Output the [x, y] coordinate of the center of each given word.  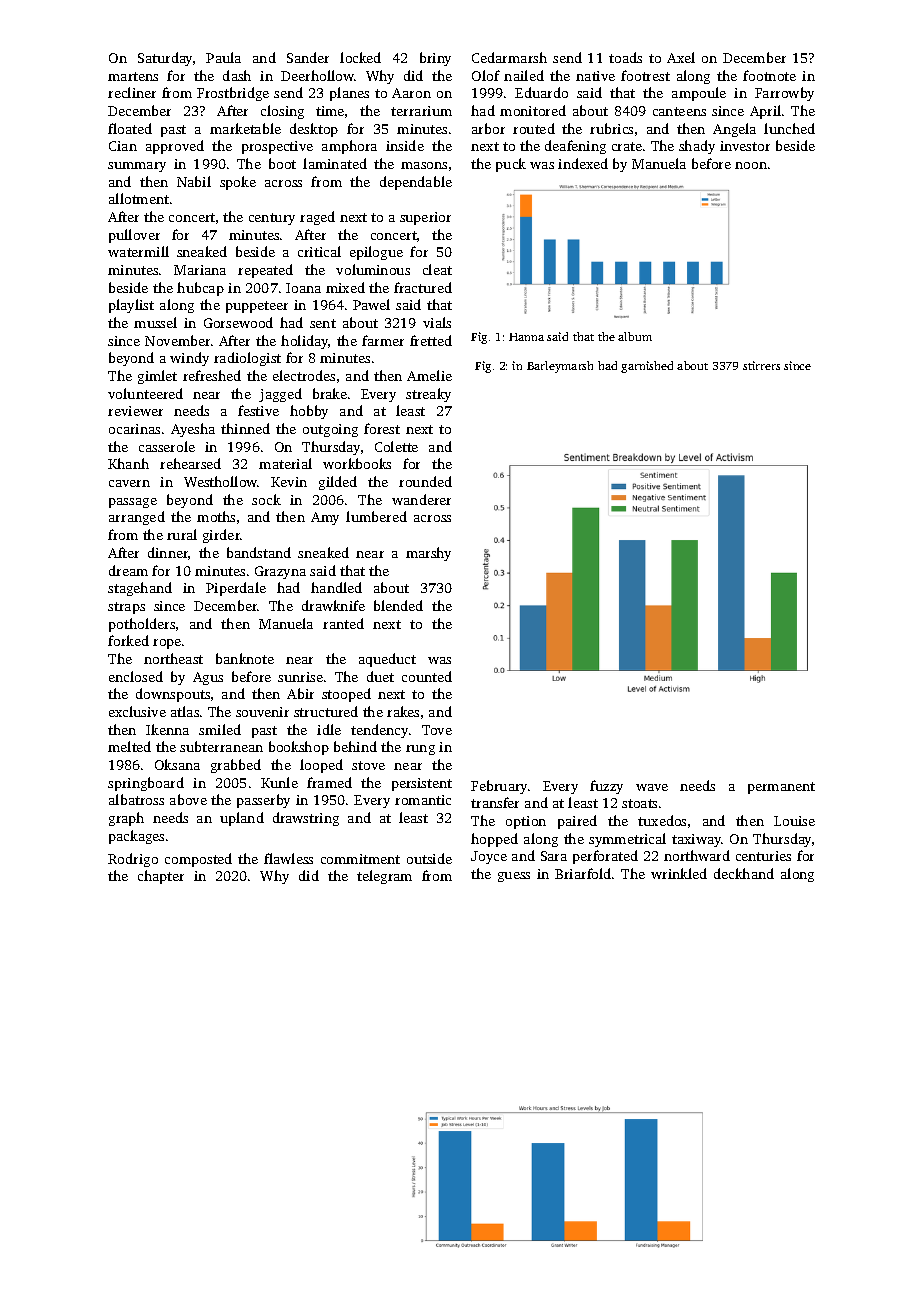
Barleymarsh [560, 367]
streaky [428, 395]
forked [128, 640]
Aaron [411, 93]
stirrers [761, 365]
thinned [245, 428]
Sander [308, 57]
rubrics [611, 128]
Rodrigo [133, 860]
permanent [781, 788]
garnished [647, 367]
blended [398, 605]
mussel [155, 322]
